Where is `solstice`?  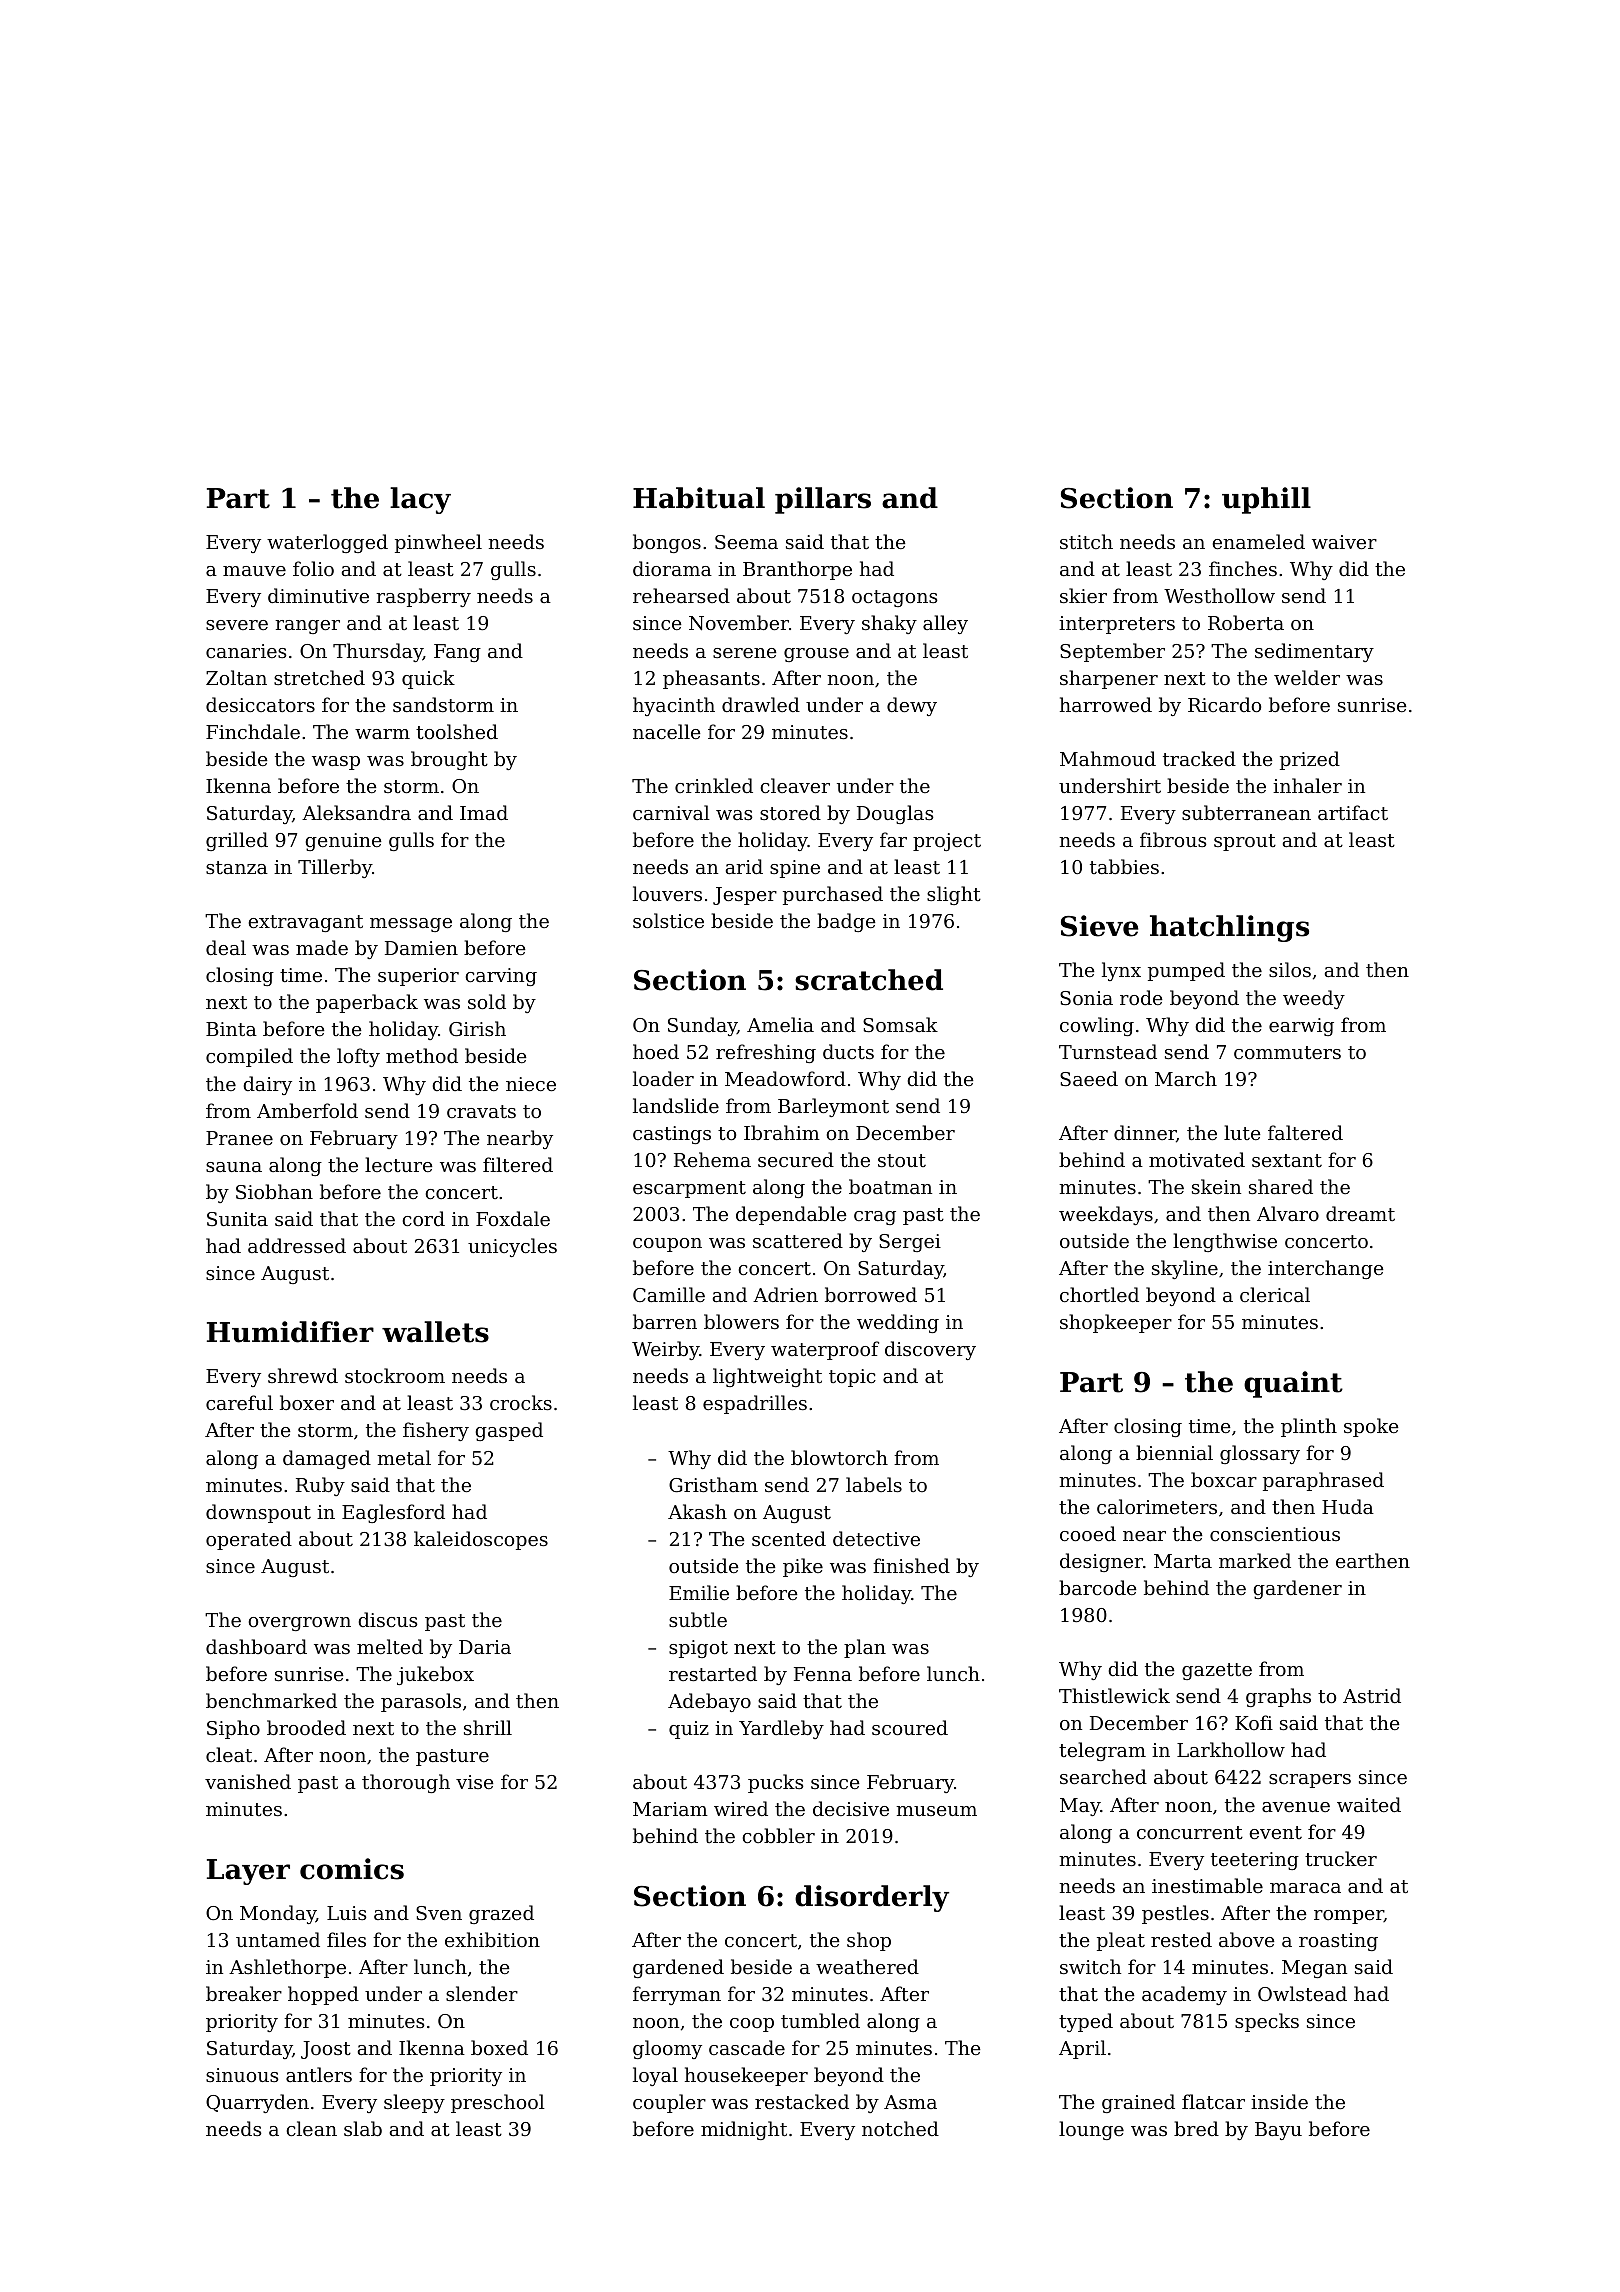
solstice is located at coordinates (668, 920).
